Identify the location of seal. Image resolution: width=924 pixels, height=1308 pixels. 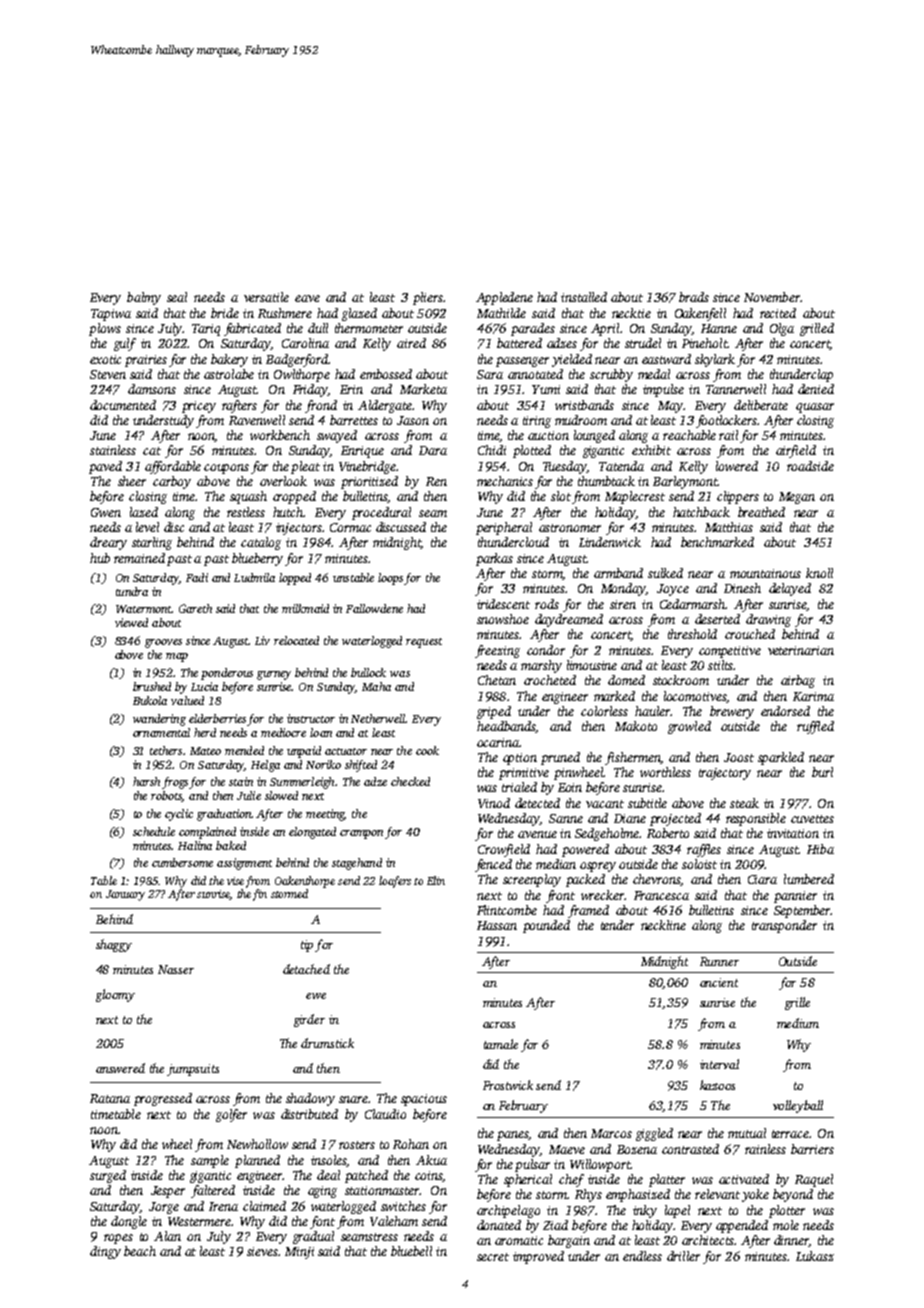
(177, 297).
